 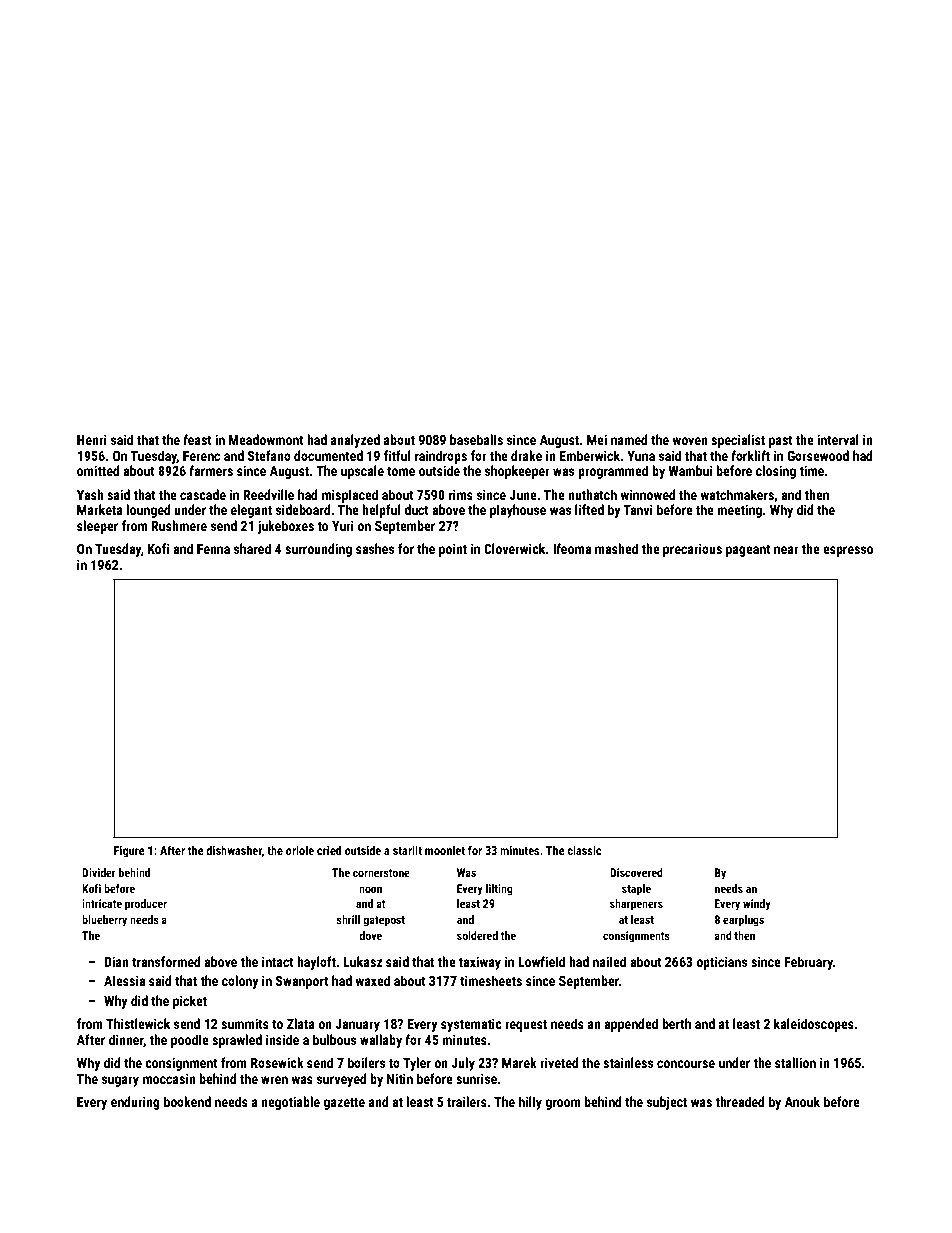 I want to click on windy, so click(x=757, y=905).
